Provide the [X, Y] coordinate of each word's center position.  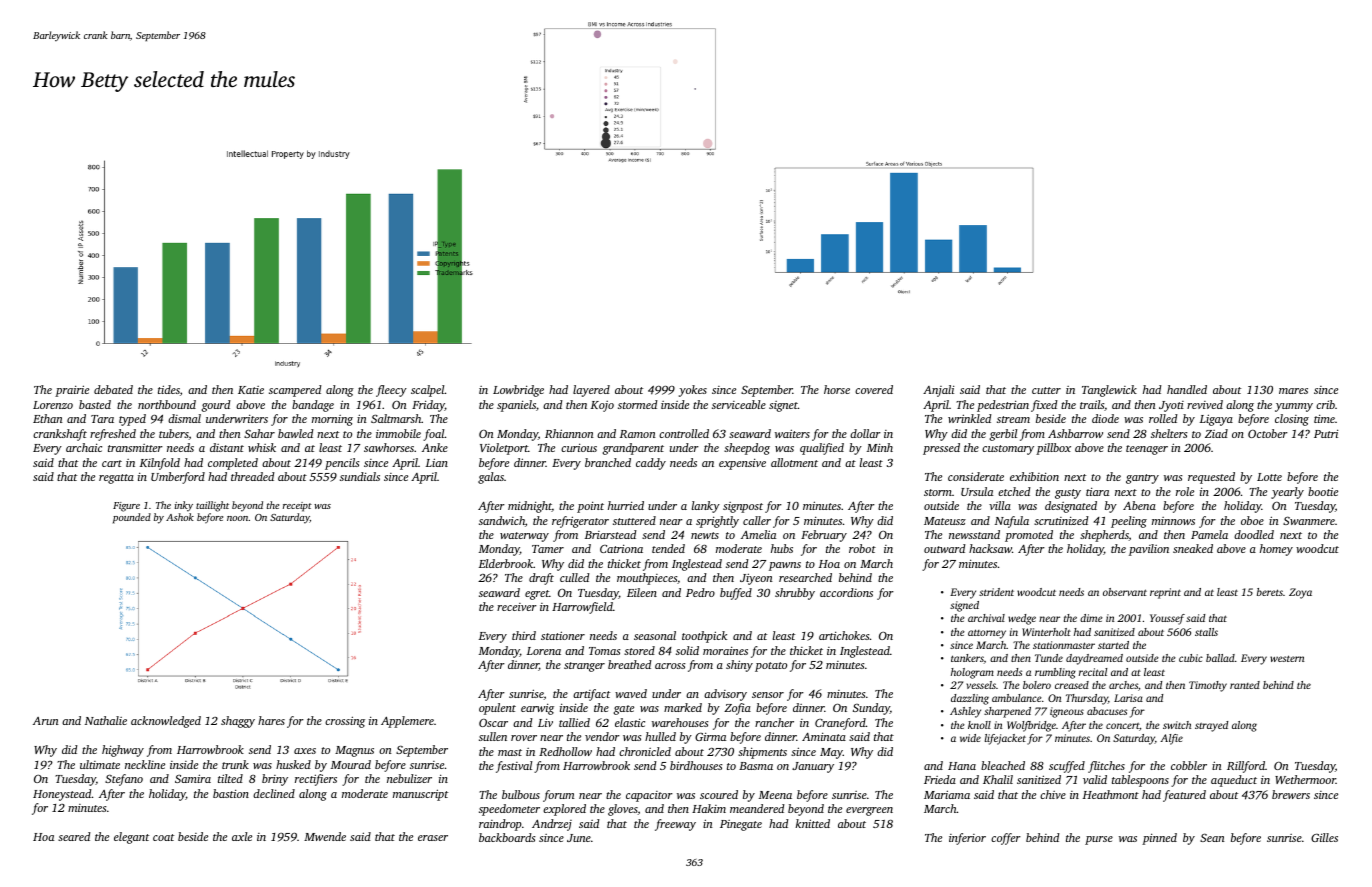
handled [1187, 389]
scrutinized [1061, 520]
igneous [1067, 712]
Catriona [621, 548]
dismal [184, 418]
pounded [132, 518]
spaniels [516, 406]
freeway [675, 825]
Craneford [840, 724]
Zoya [1300, 593]
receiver [517, 607]
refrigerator [580, 522]
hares [271, 720]
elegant [131, 838]
